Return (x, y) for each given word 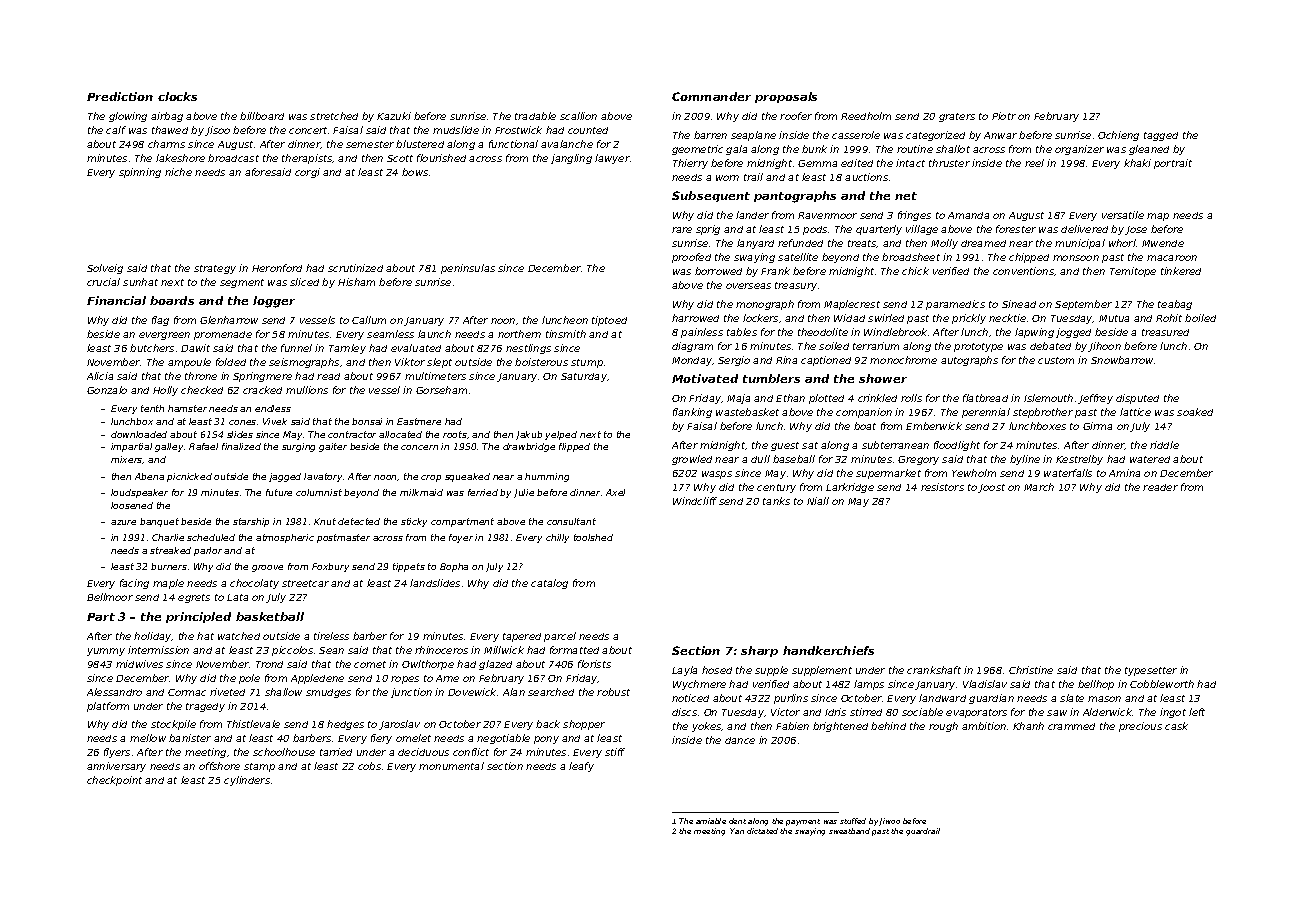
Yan (737, 831)
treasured (1165, 332)
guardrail (923, 832)
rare (682, 230)
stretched (334, 116)
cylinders (247, 781)
